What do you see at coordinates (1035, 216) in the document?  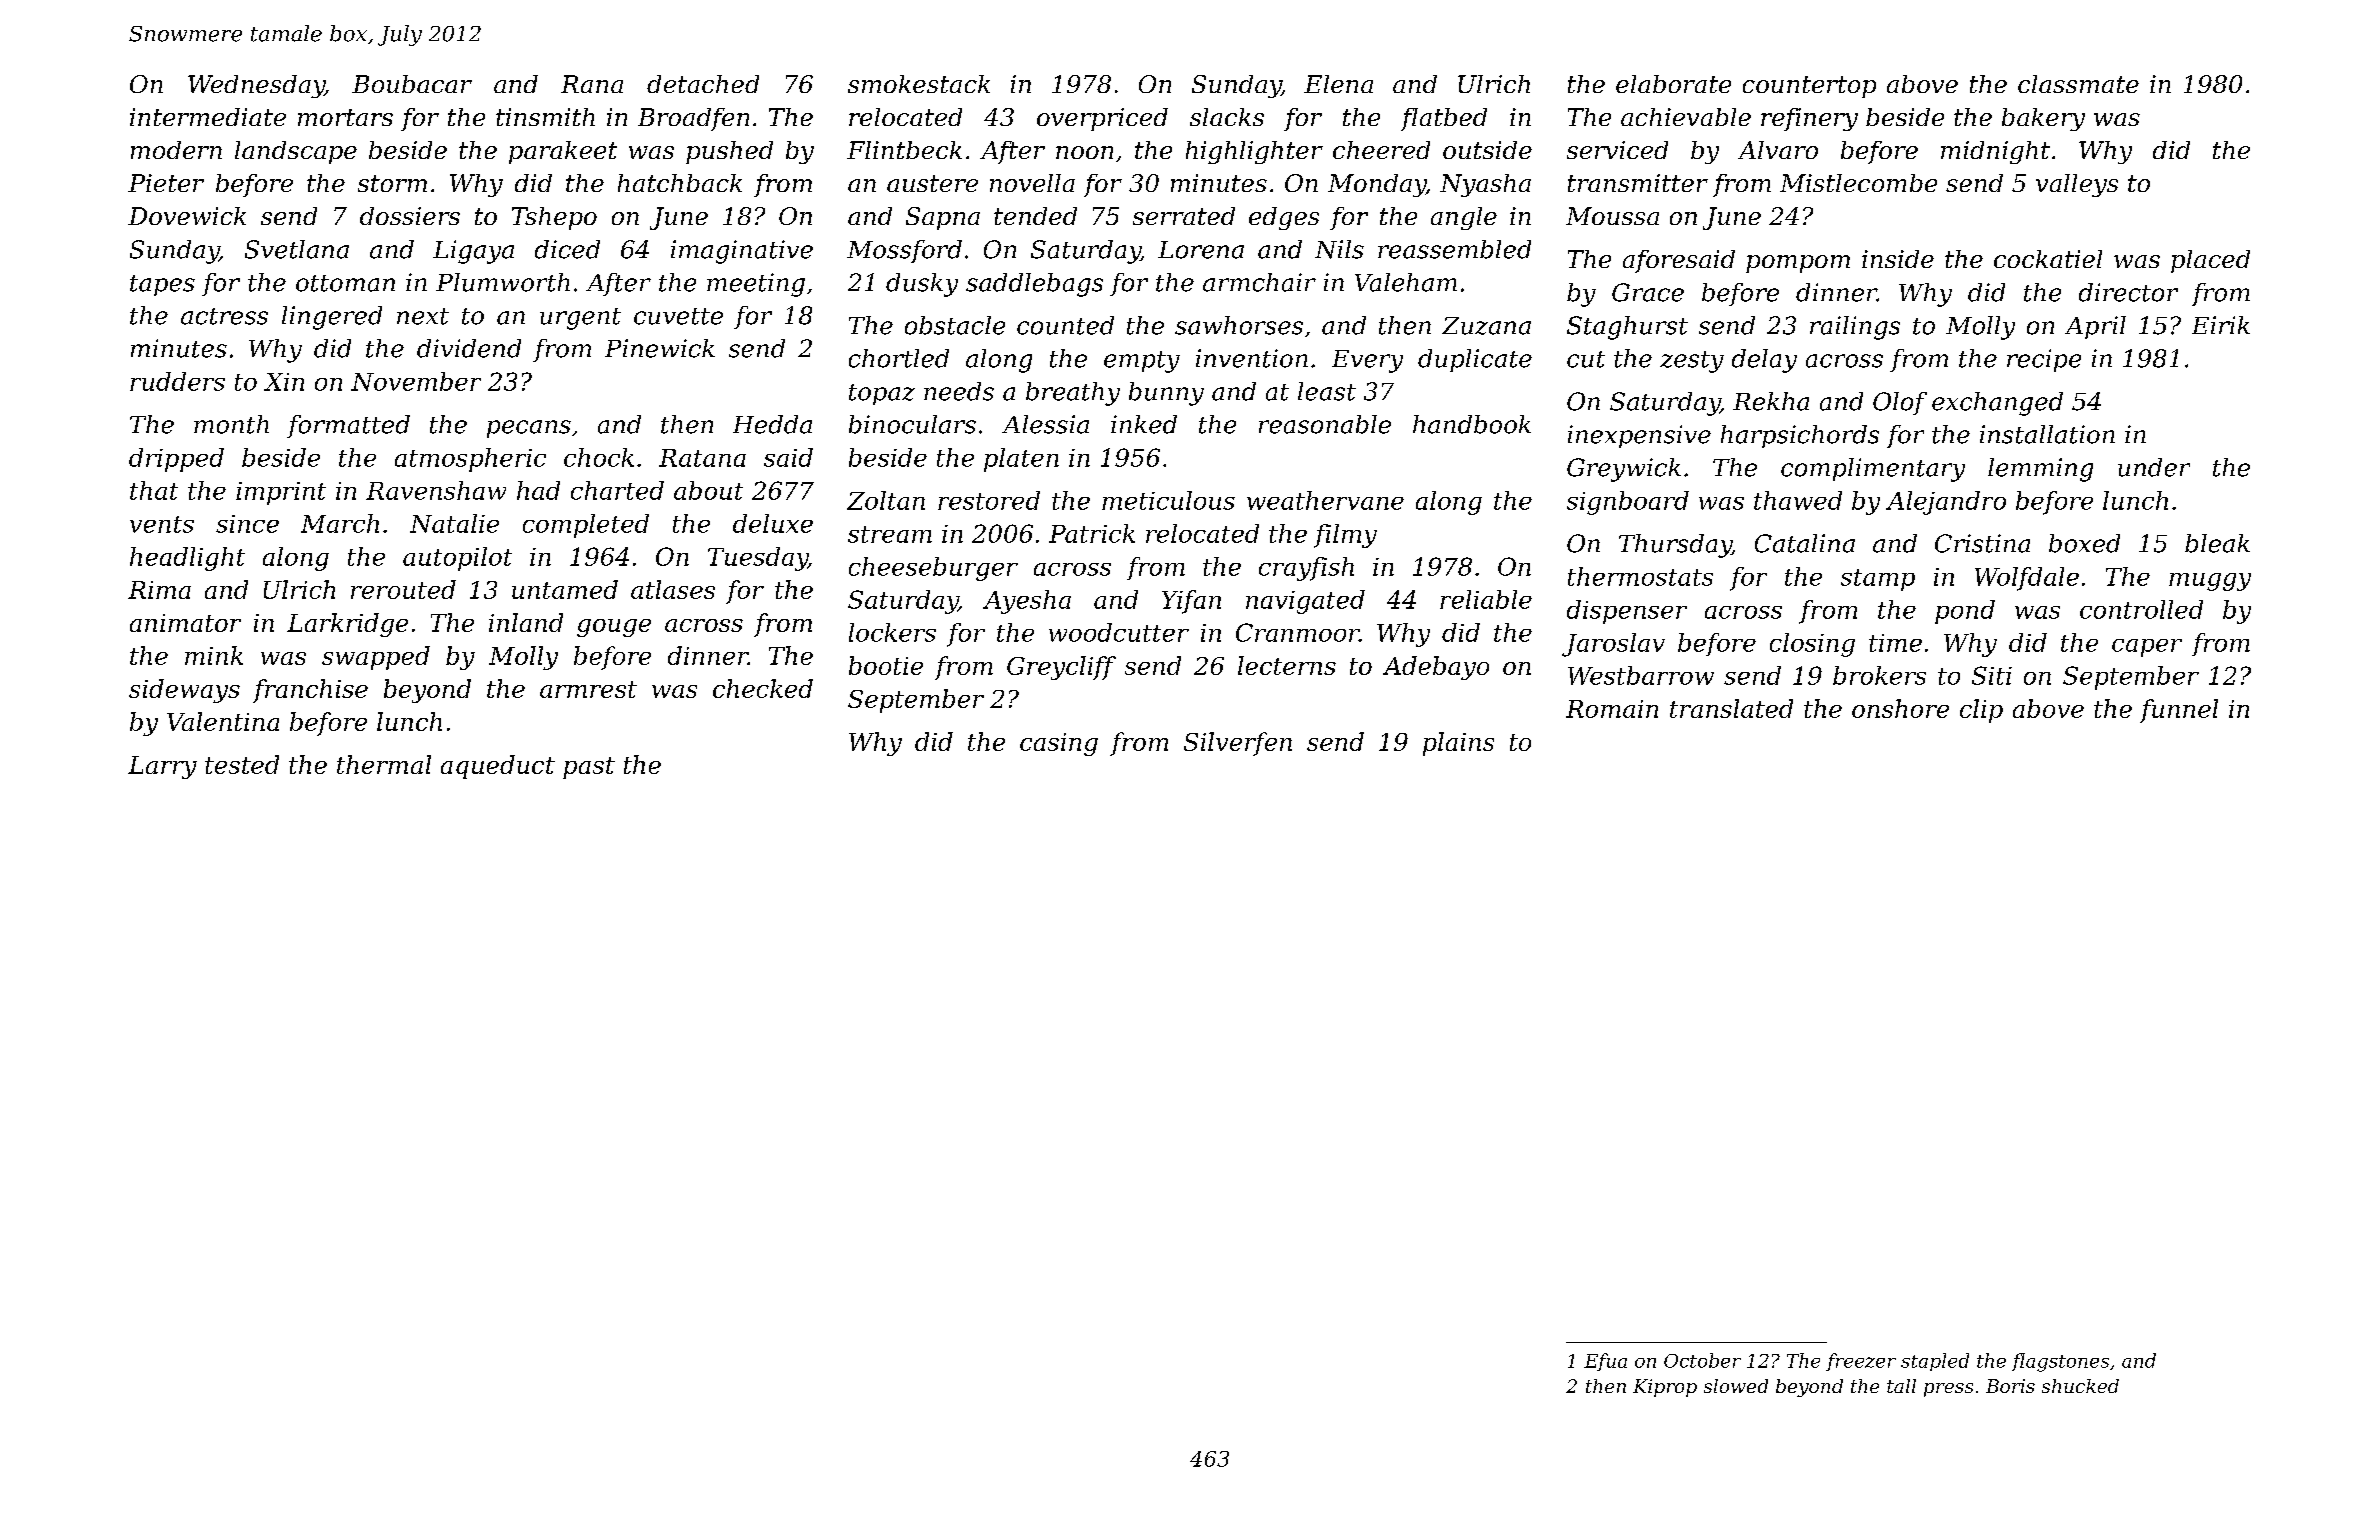 I see `tended` at bounding box center [1035, 216].
